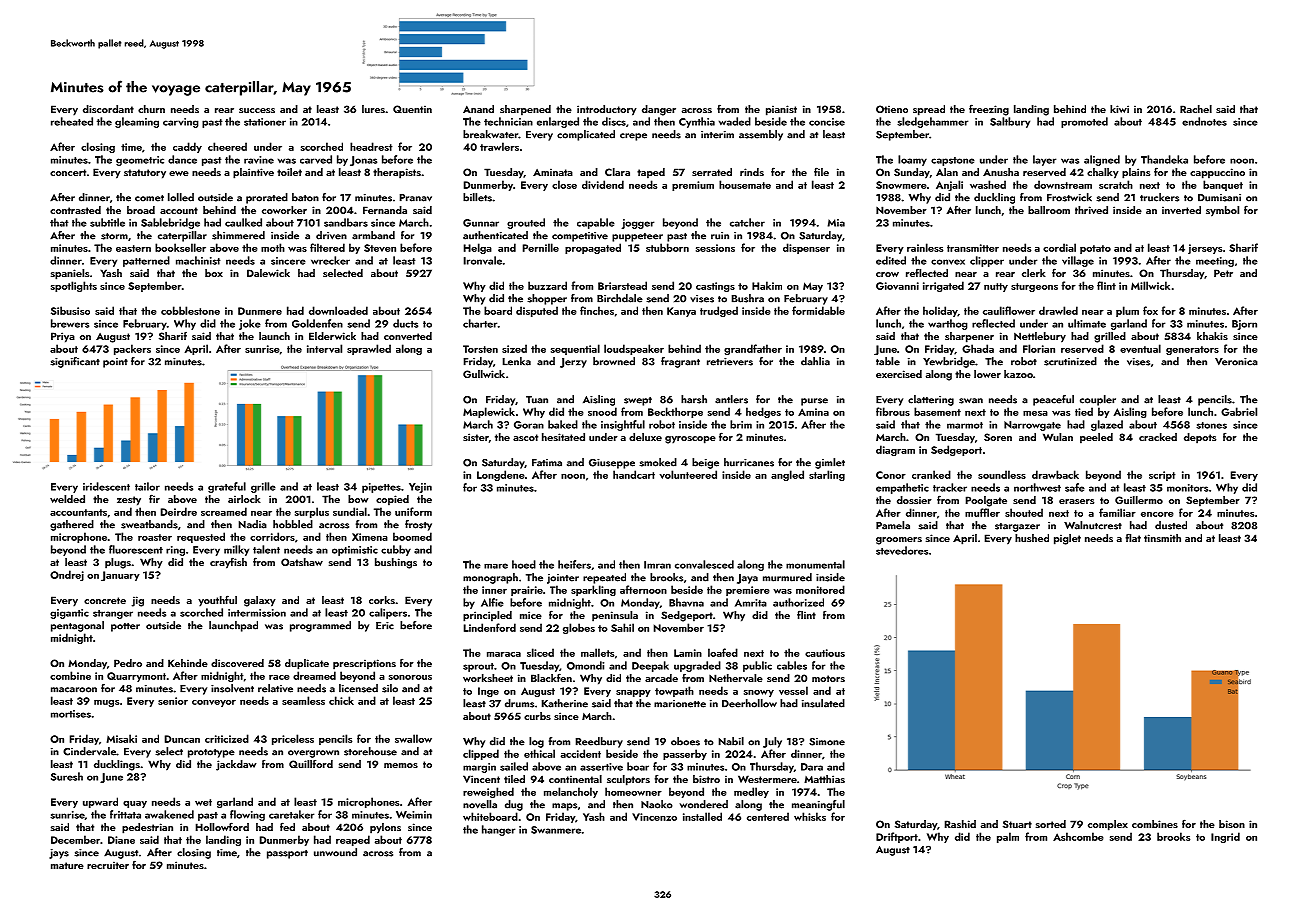 This image has width=1308, height=924. Describe the element at coordinates (706, 779) in the image. I see `bistro` at that location.
